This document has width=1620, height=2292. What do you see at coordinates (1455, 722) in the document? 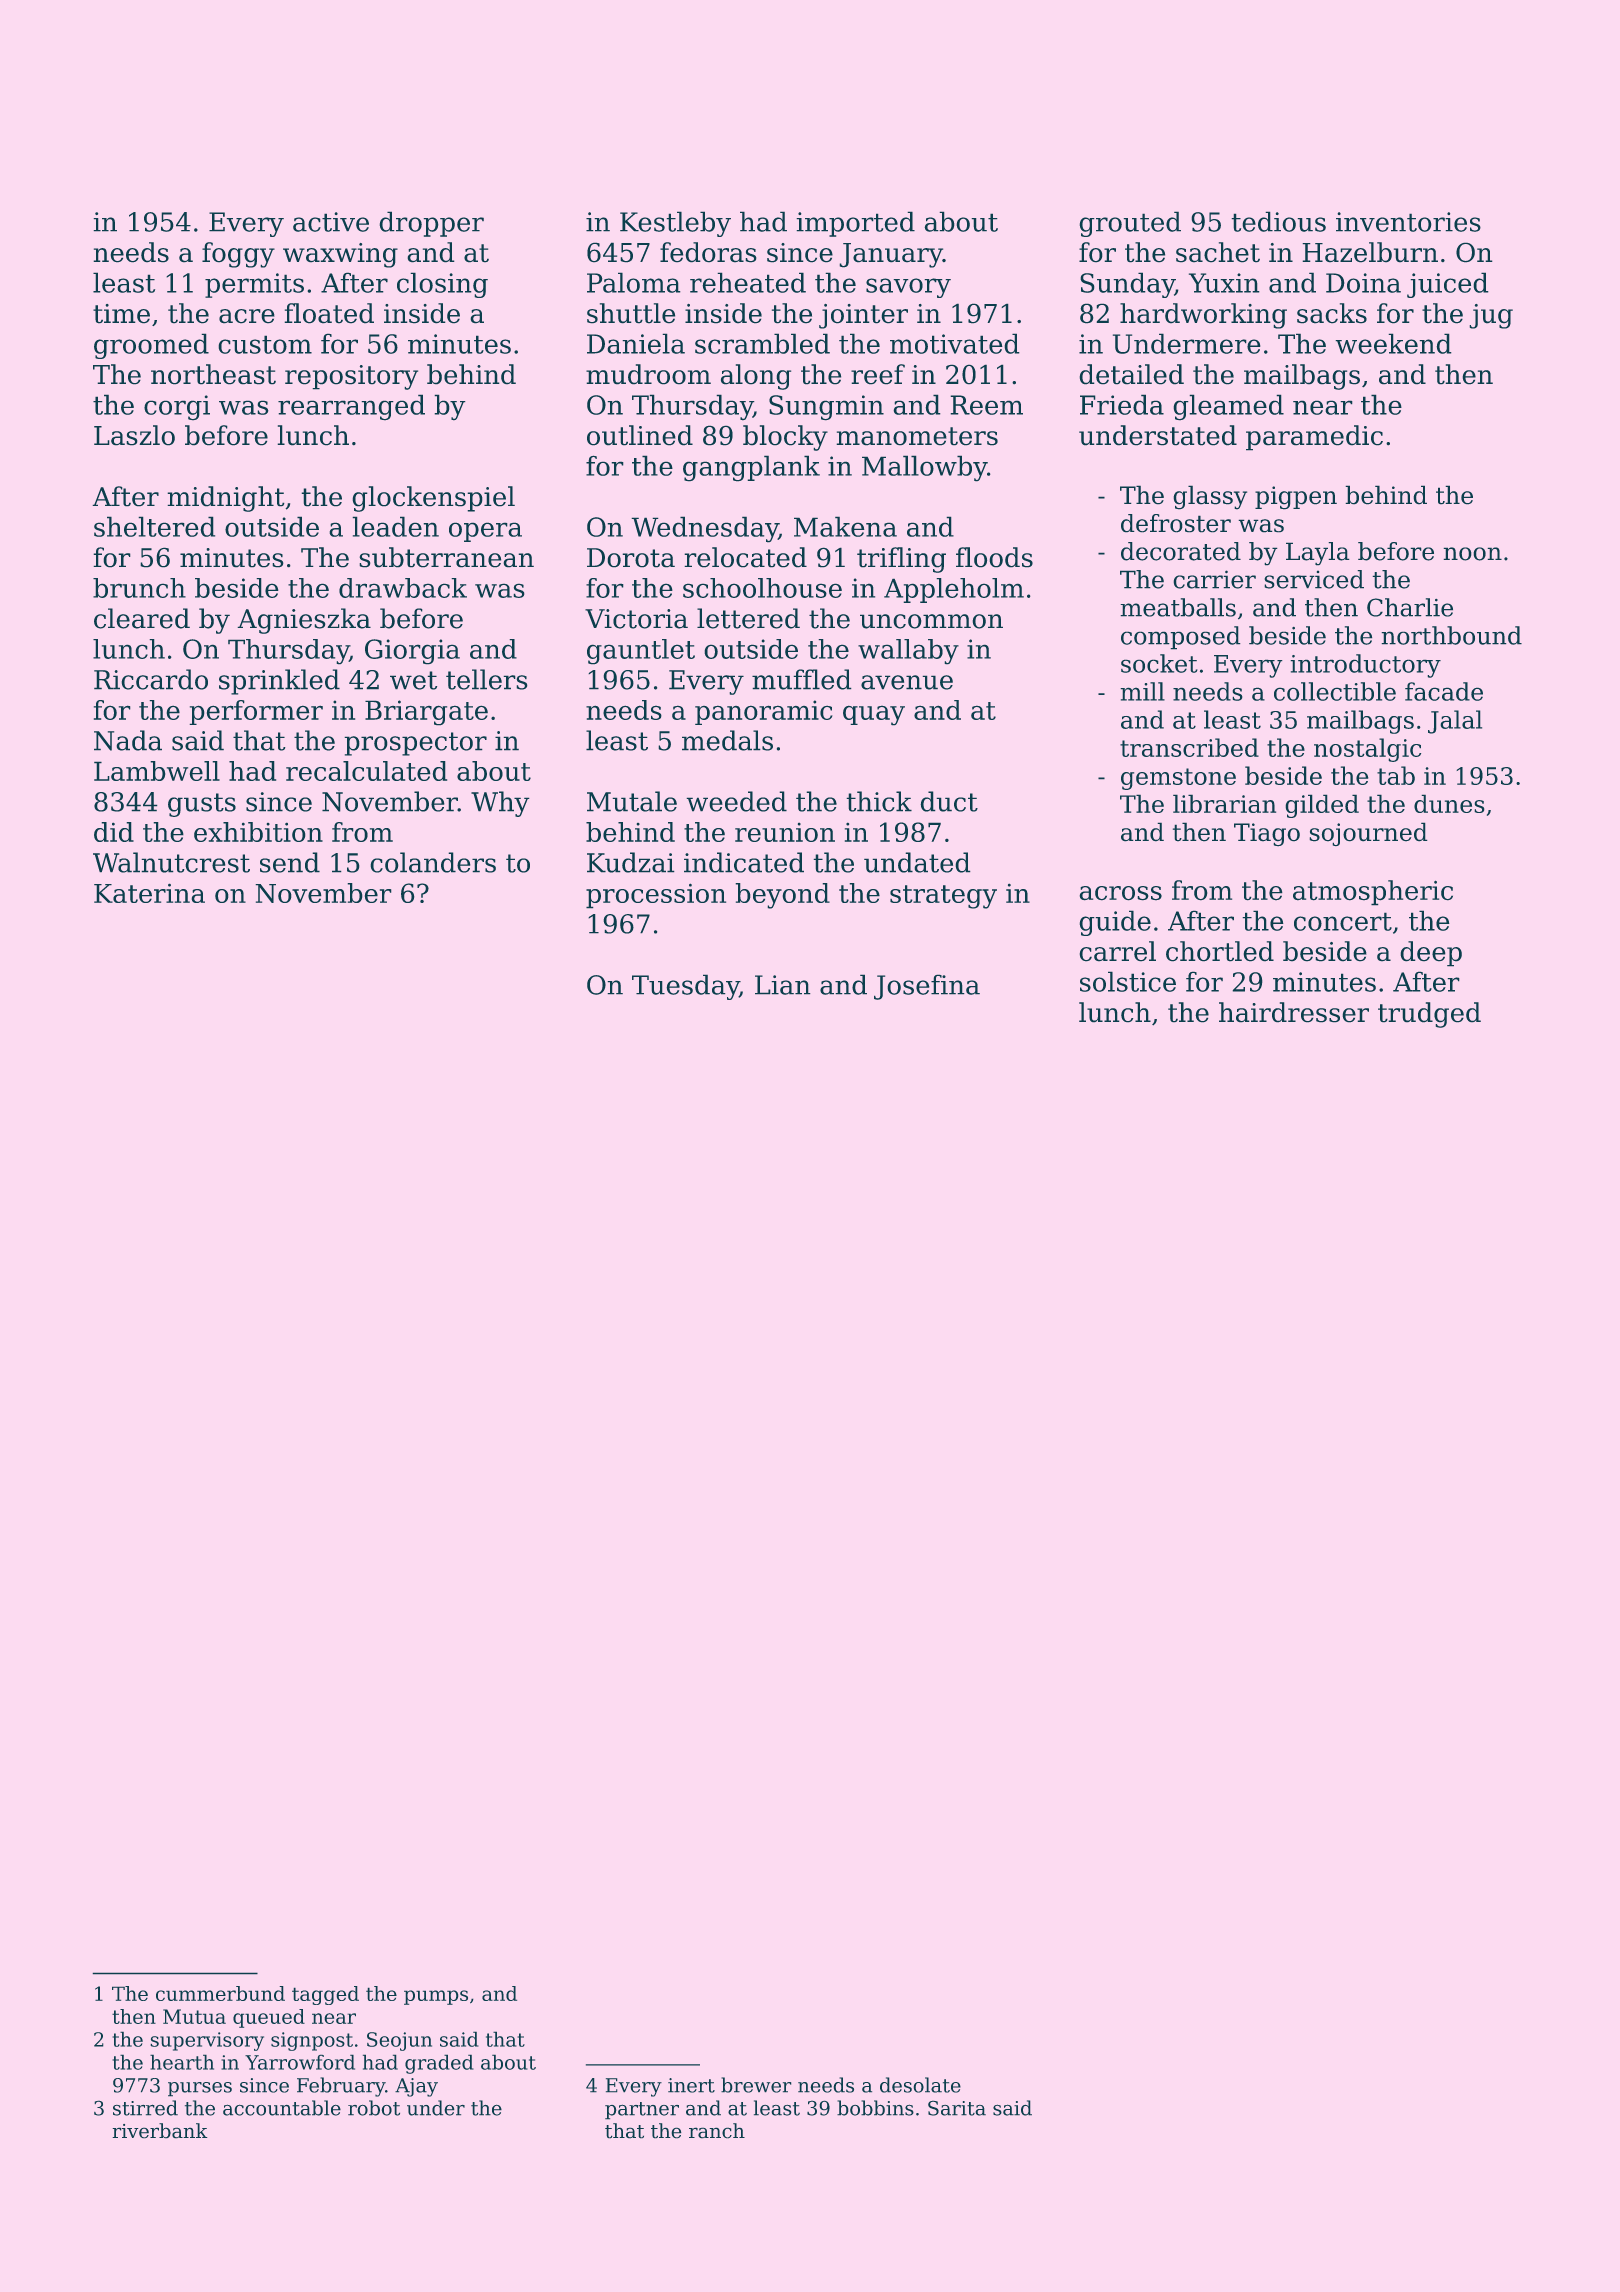
I see `Jalal` at bounding box center [1455, 722].
